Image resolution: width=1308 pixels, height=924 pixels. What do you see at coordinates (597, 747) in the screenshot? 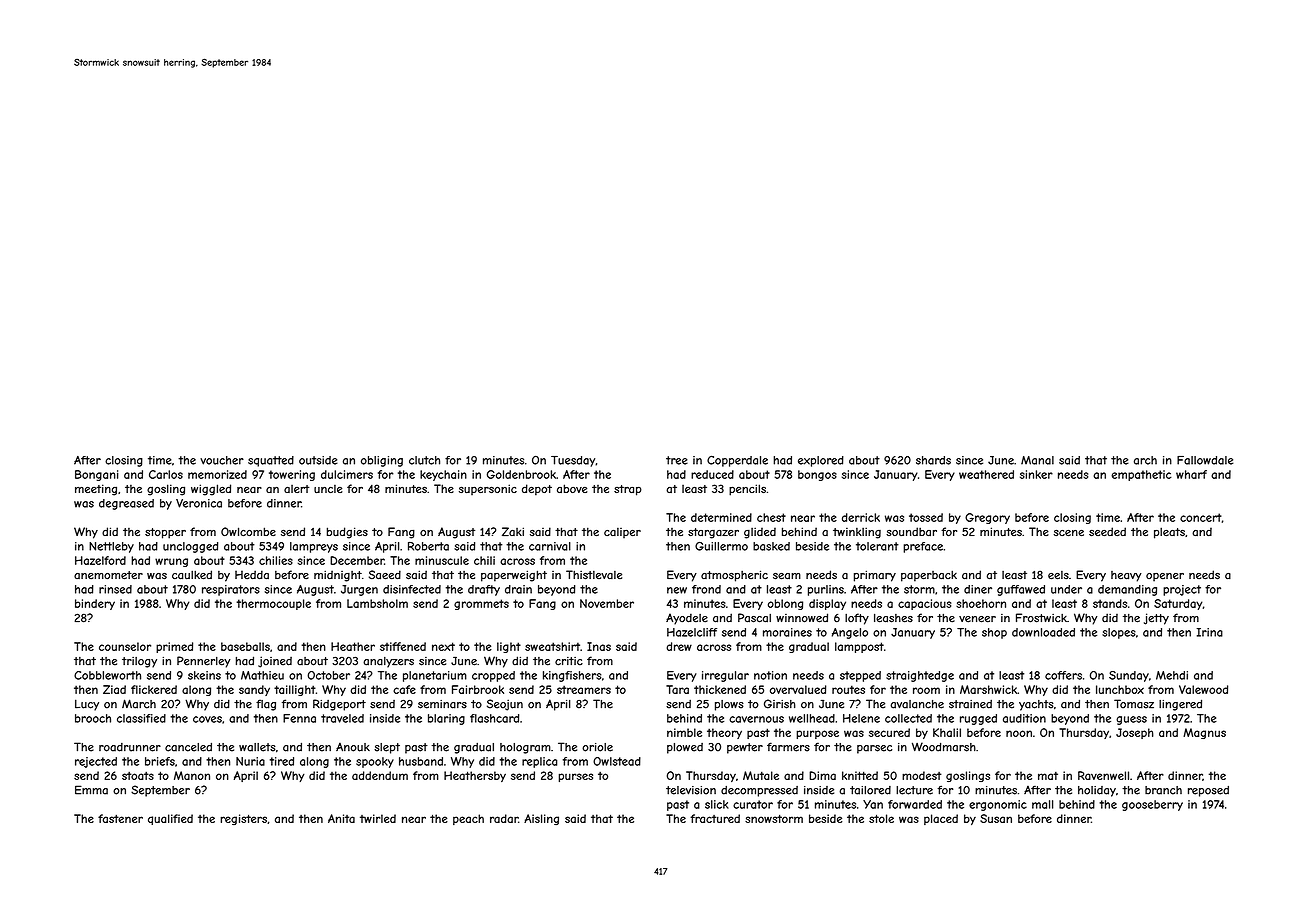
I see `oriole` at bounding box center [597, 747].
